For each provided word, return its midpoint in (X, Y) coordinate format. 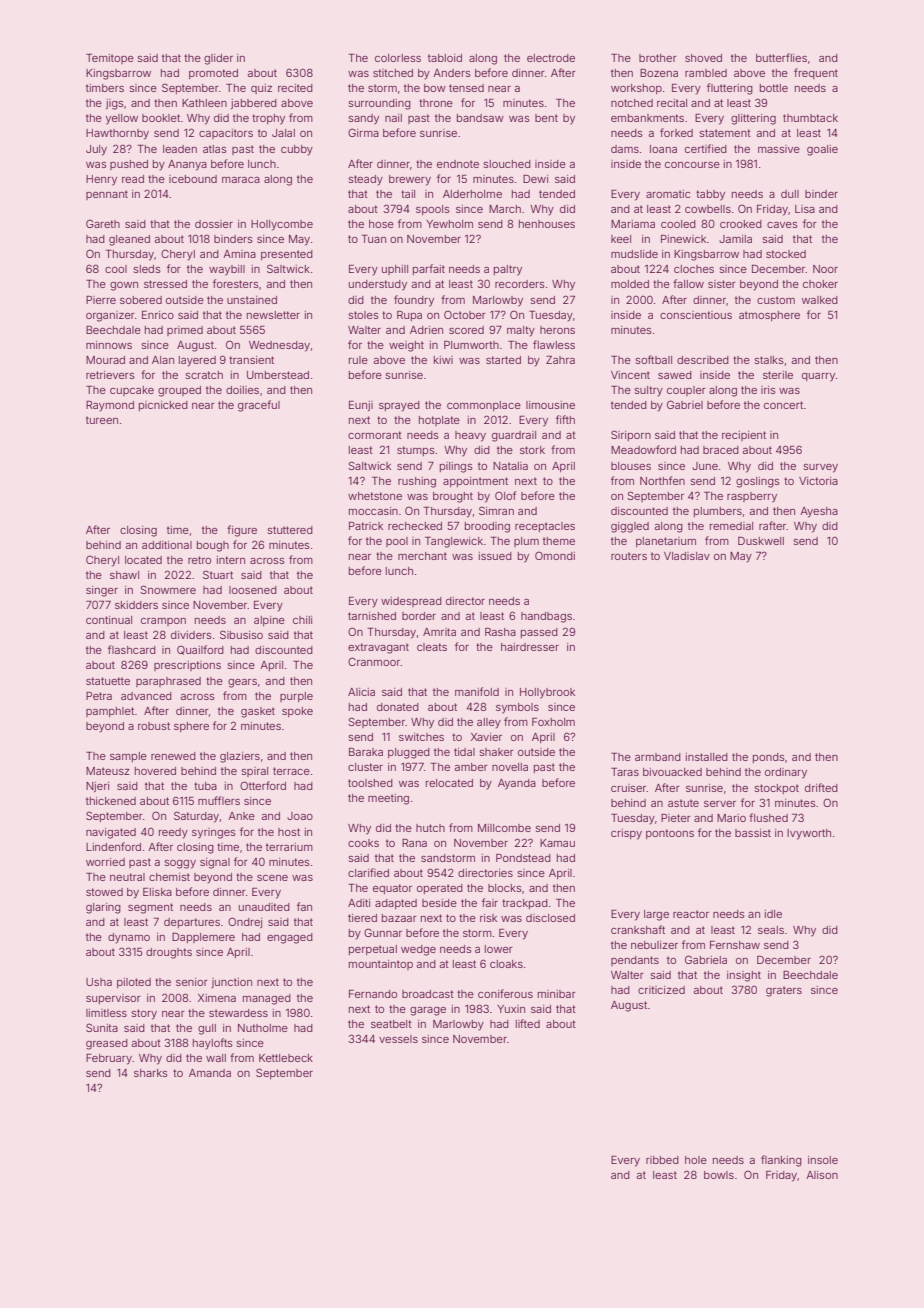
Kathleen (204, 103)
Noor (825, 269)
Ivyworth (809, 834)
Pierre (101, 300)
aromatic (668, 194)
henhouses (547, 224)
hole (696, 1160)
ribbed (662, 1160)
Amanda (210, 1073)
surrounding (380, 104)
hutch (430, 828)
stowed (104, 892)
